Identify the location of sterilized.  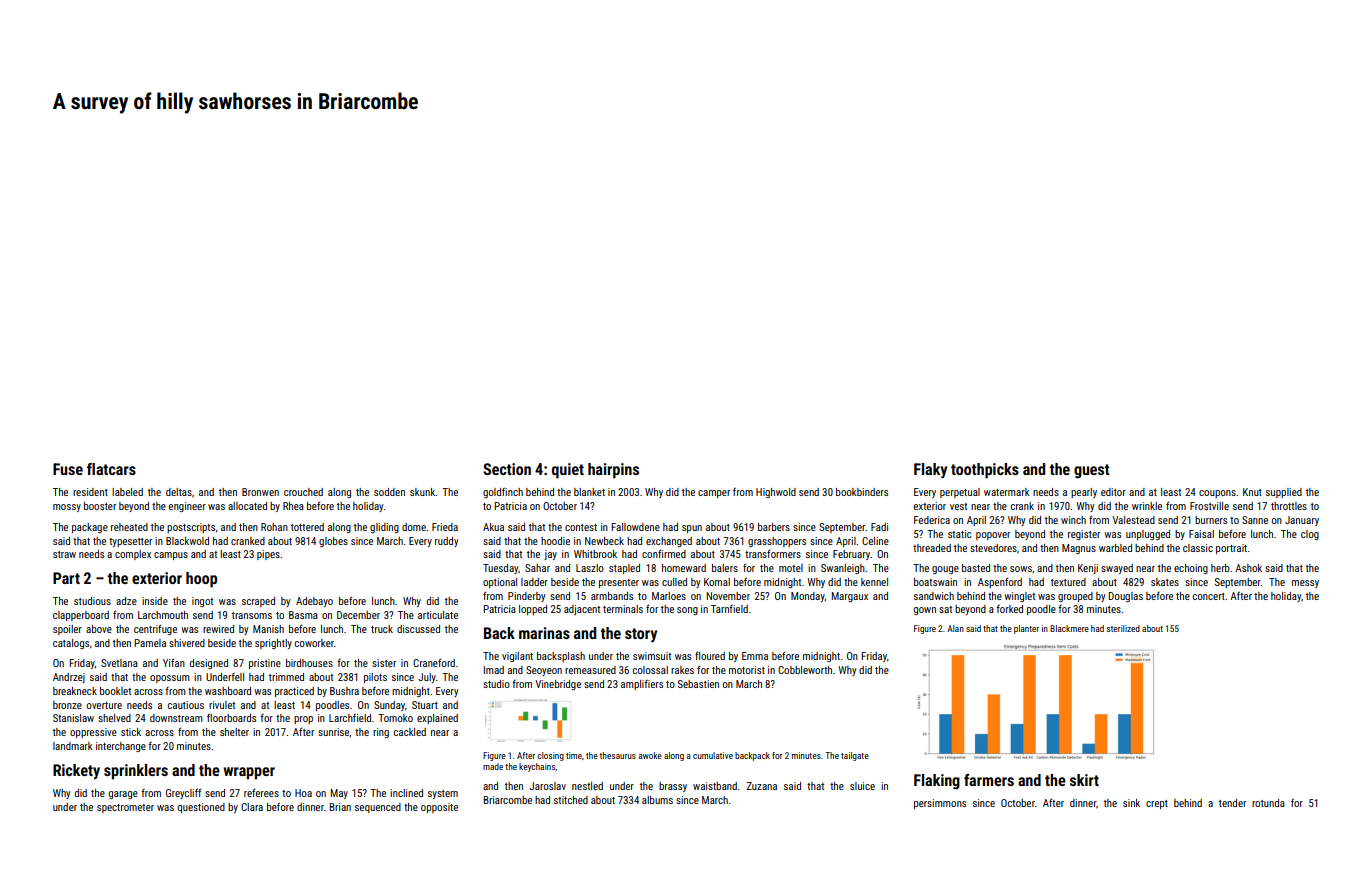
(1123, 628).
